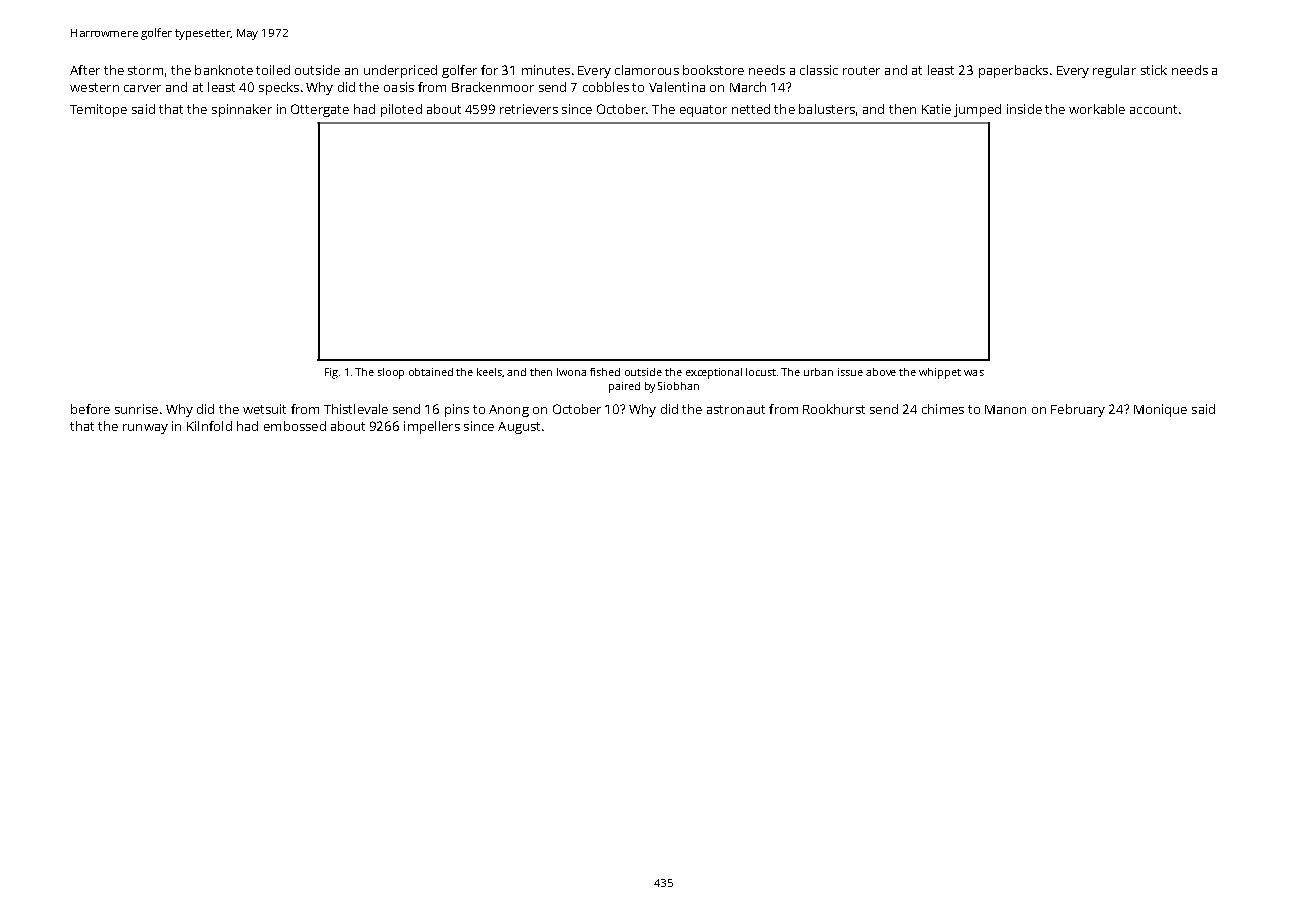 The height and width of the page is (924, 1308). I want to click on obtained, so click(431, 372).
